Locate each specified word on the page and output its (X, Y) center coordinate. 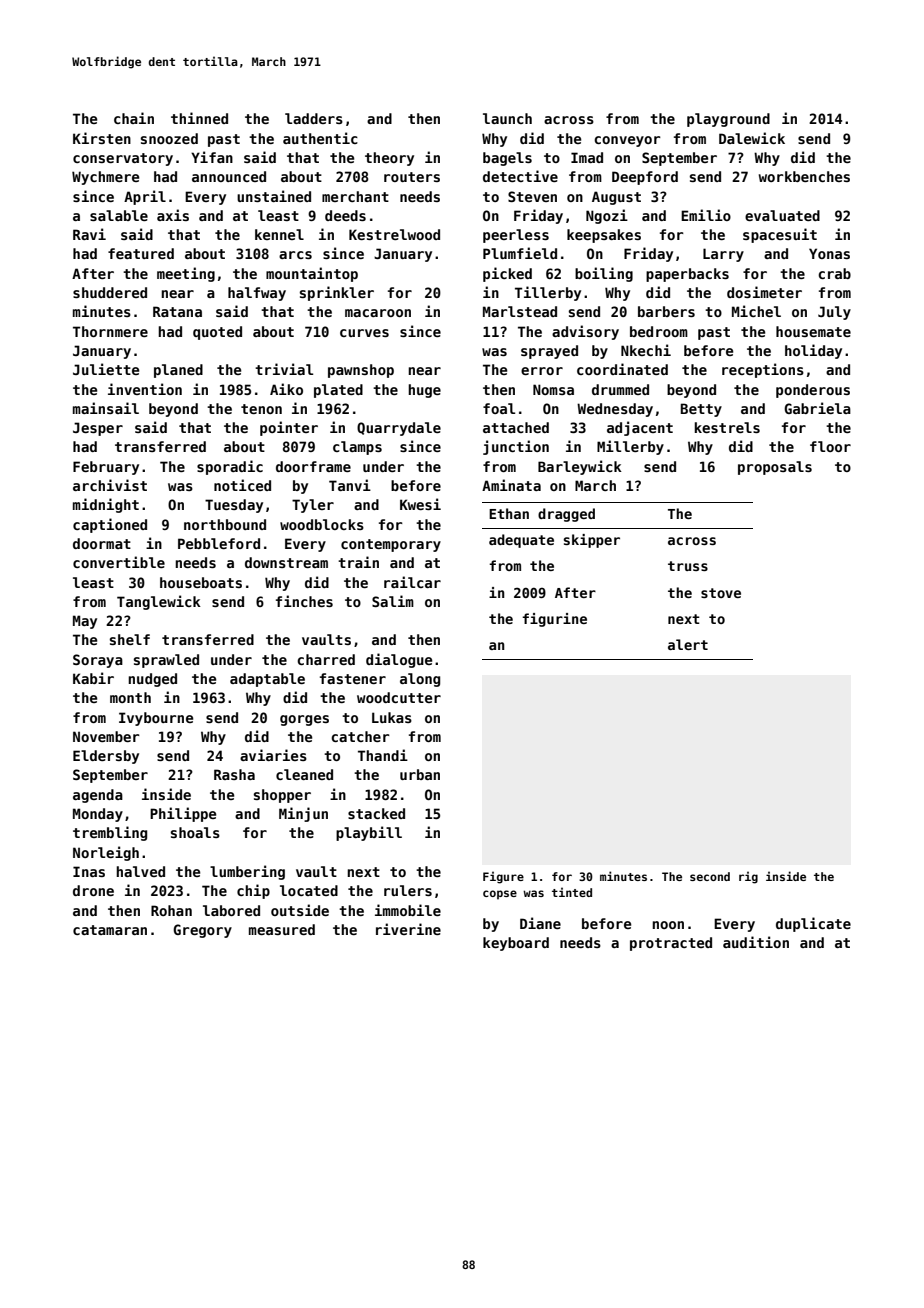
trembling (110, 833)
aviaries (273, 755)
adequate (521, 541)
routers (412, 177)
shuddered (110, 292)
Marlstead (520, 311)
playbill (369, 833)
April (145, 197)
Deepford (645, 178)
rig (748, 877)
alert (688, 644)
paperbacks (687, 275)
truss (688, 566)
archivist (110, 485)
